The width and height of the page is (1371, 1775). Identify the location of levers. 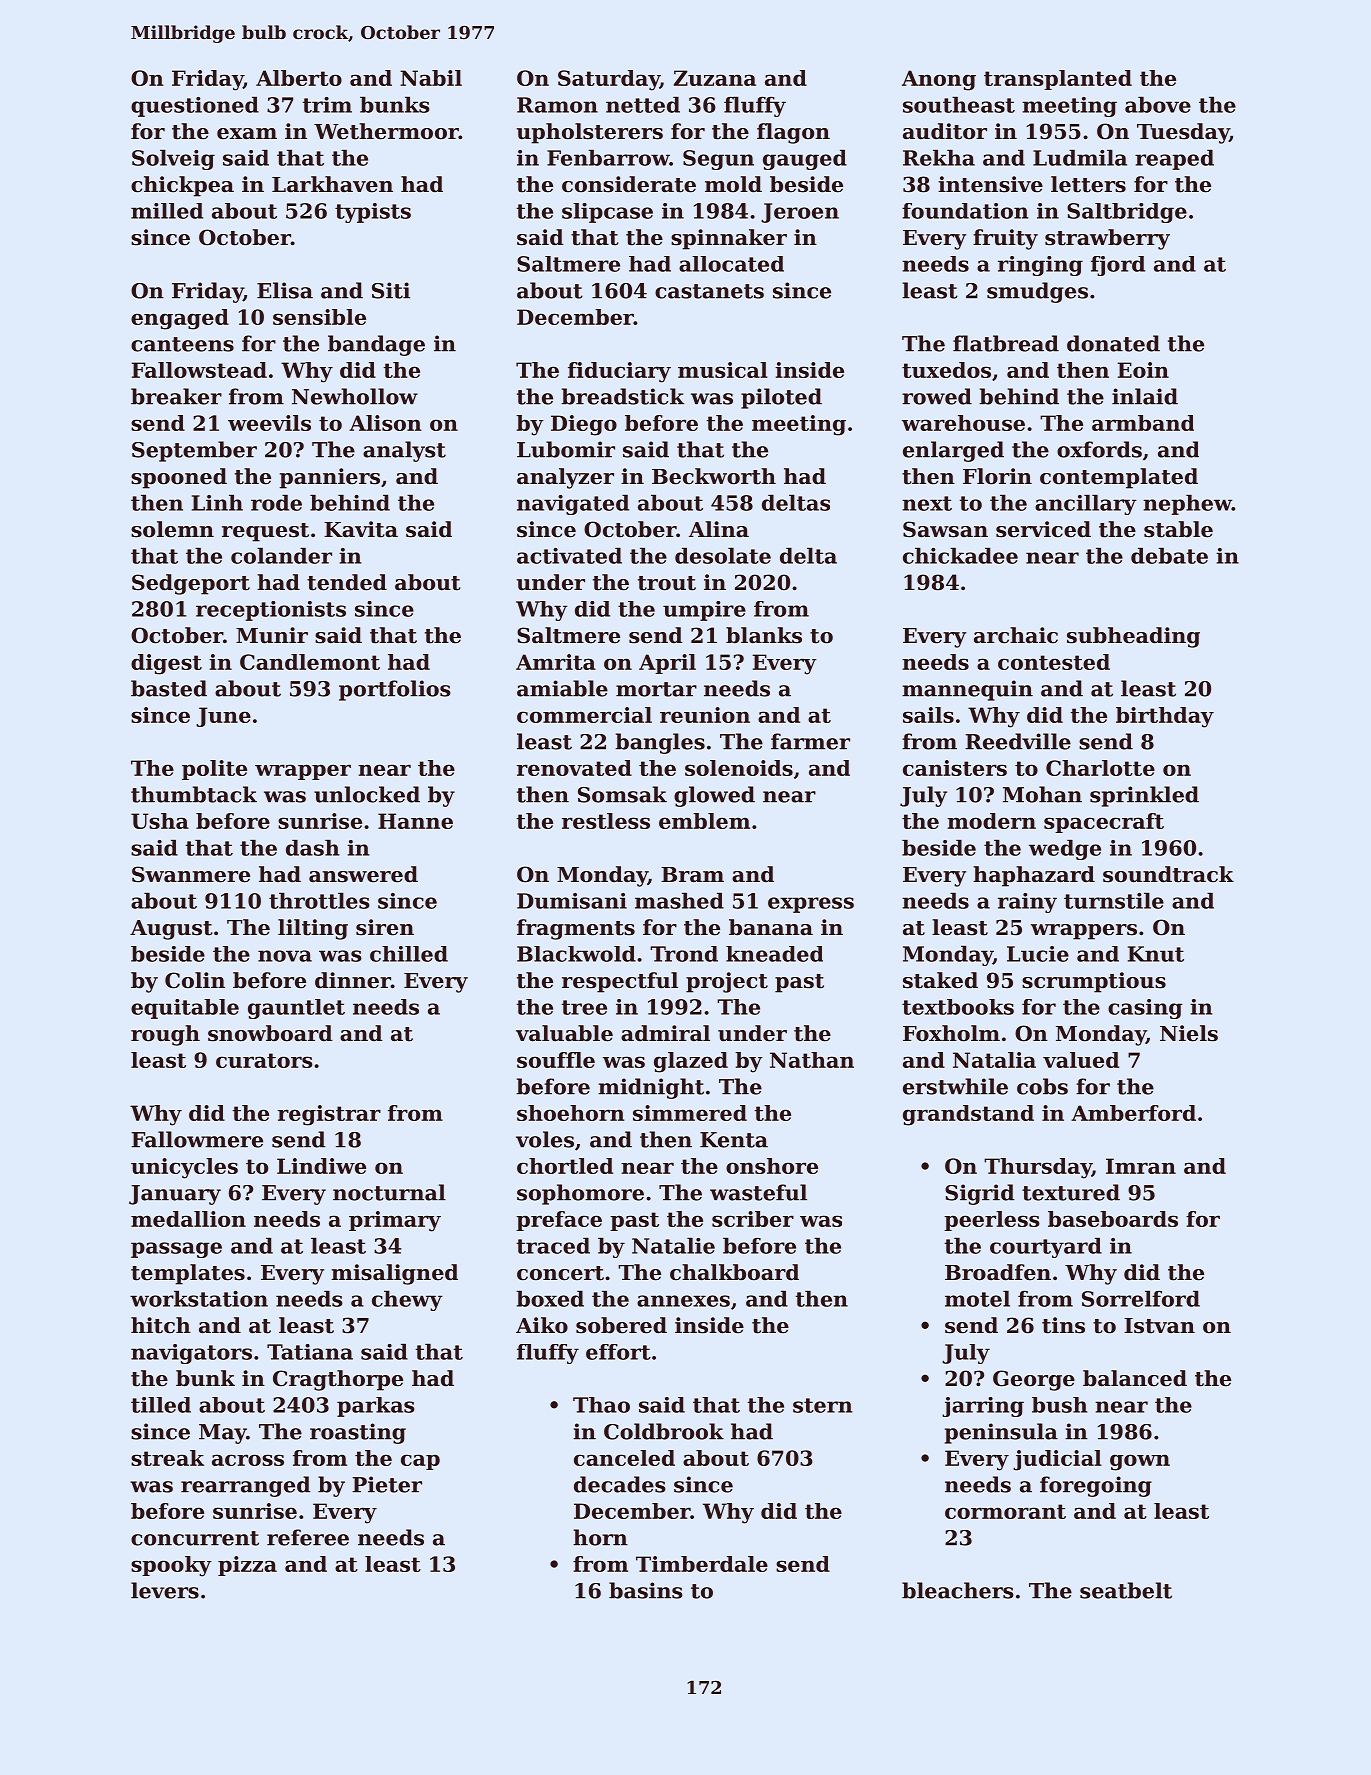
(165, 1590).
